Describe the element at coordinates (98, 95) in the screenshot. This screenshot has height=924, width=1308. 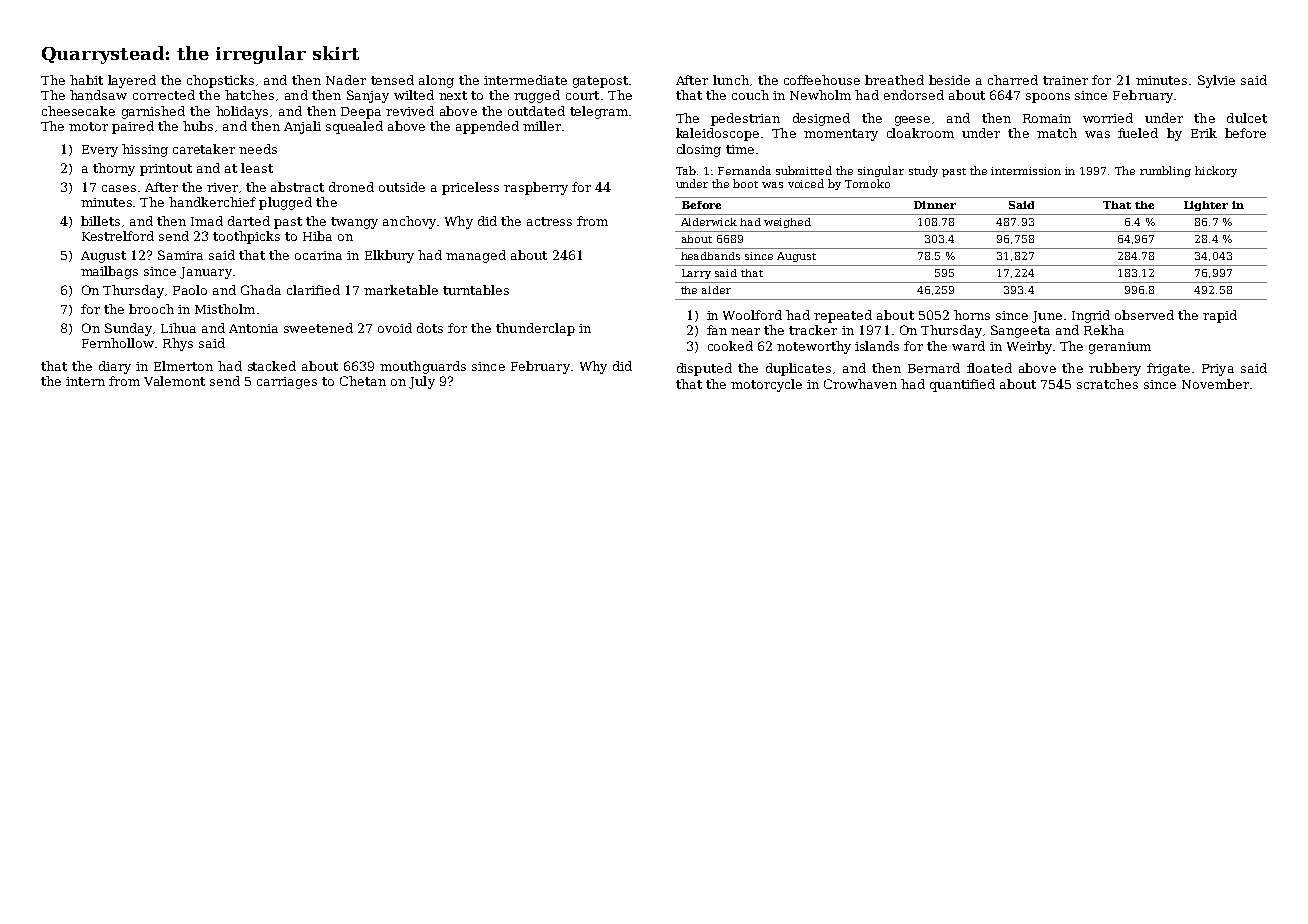
I see `handsaw` at that location.
